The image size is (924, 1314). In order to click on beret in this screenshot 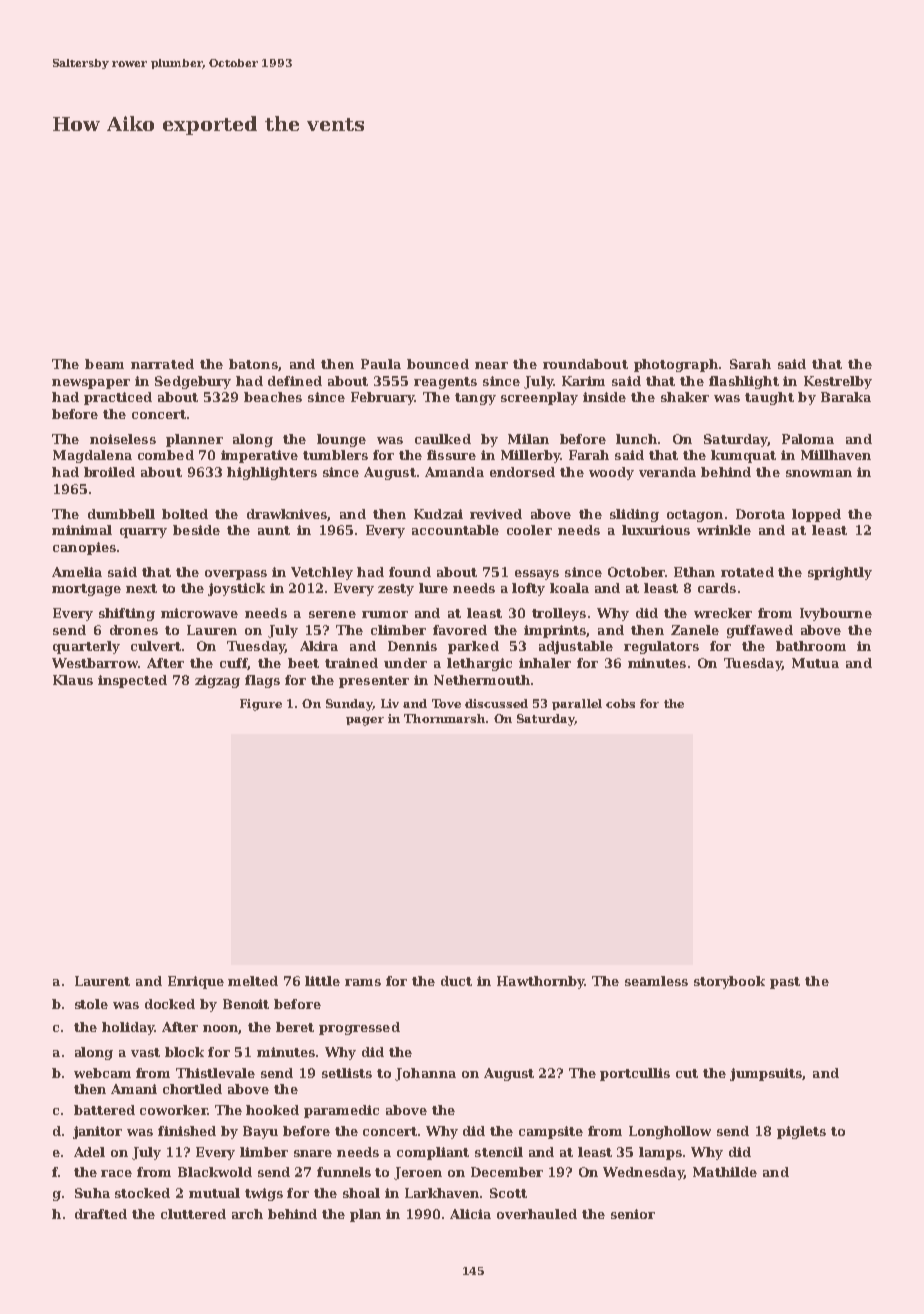, I will do `click(295, 1027)`.
